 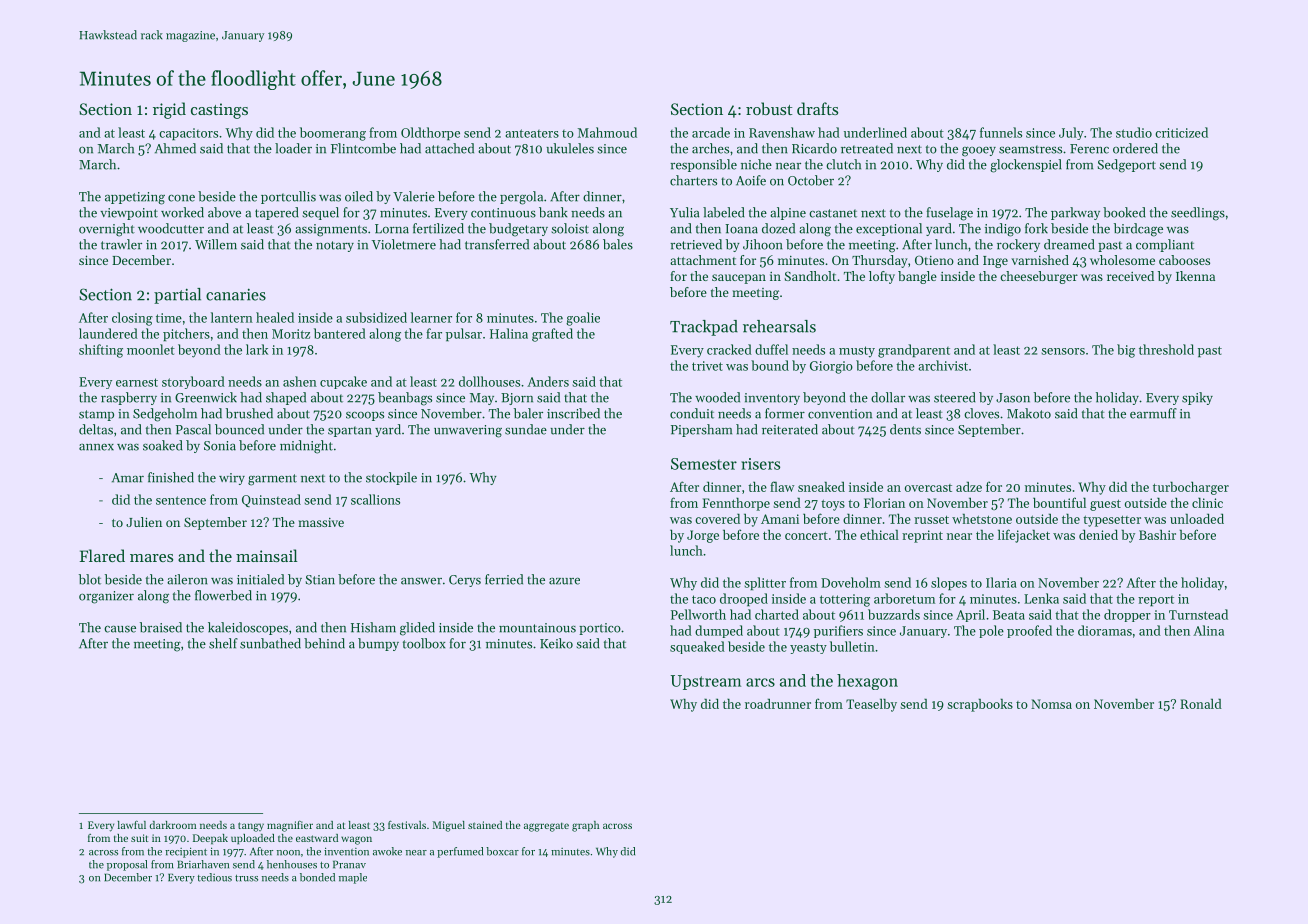 I want to click on studio, so click(x=1134, y=132).
